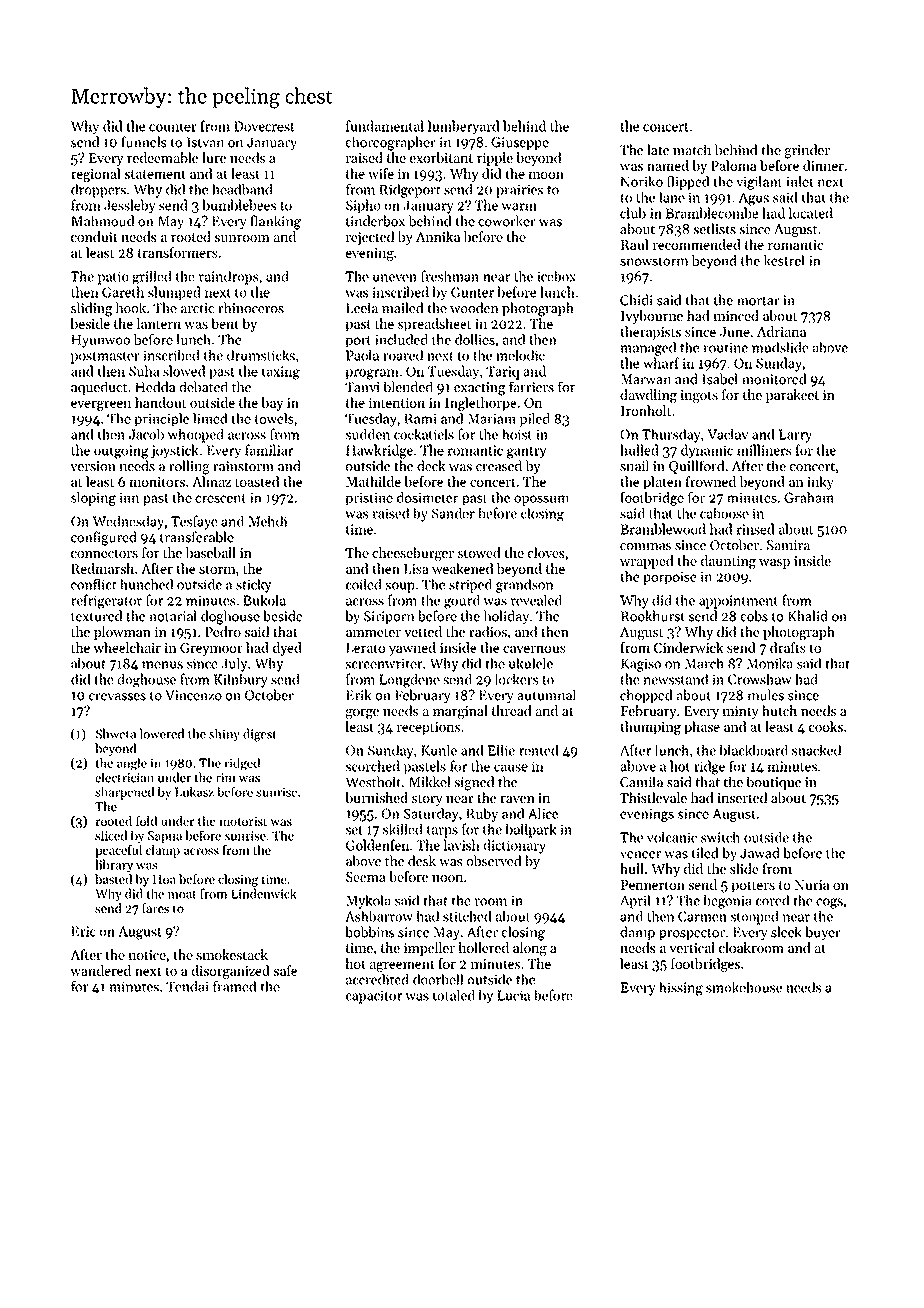 The width and height of the page is (924, 1308). Describe the element at coordinates (816, 750) in the page. I see `snacked` at that location.
